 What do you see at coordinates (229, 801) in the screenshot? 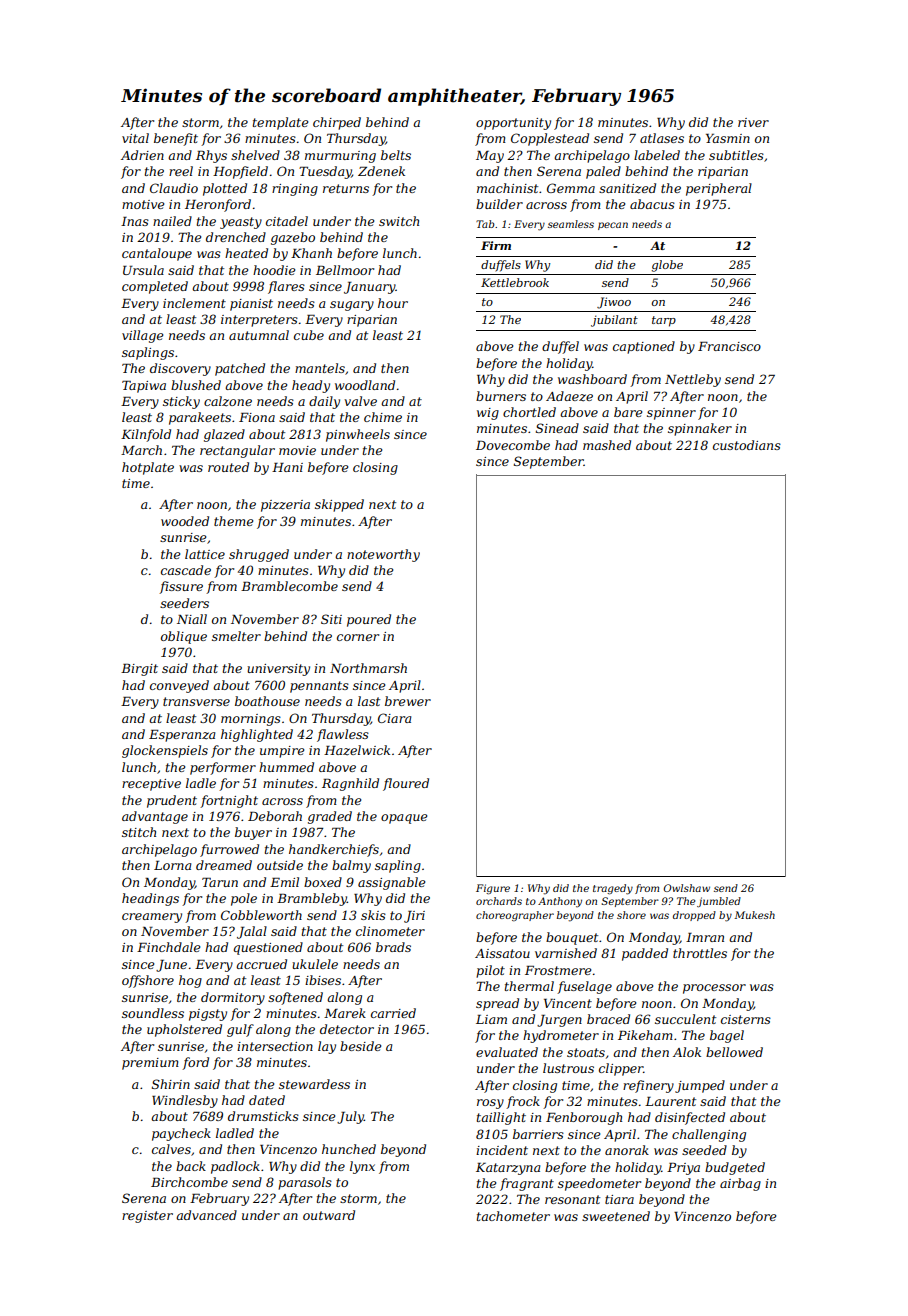
I see `fortnight` at bounding box center [229, 801].
